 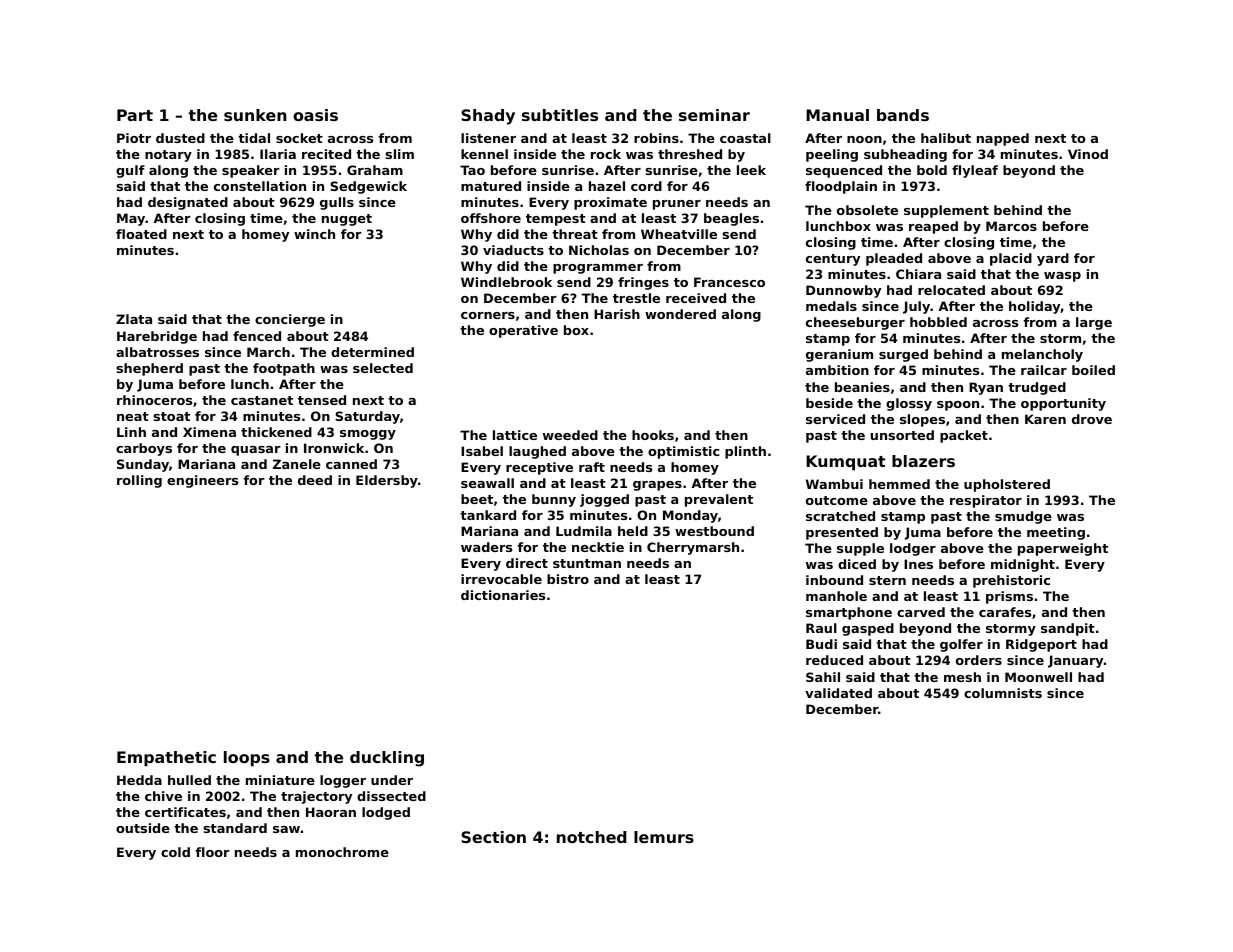 What do you see at coordinates (664, 837) in the screenshot?
I see `lemurs` at bounding box center [664, 837].
